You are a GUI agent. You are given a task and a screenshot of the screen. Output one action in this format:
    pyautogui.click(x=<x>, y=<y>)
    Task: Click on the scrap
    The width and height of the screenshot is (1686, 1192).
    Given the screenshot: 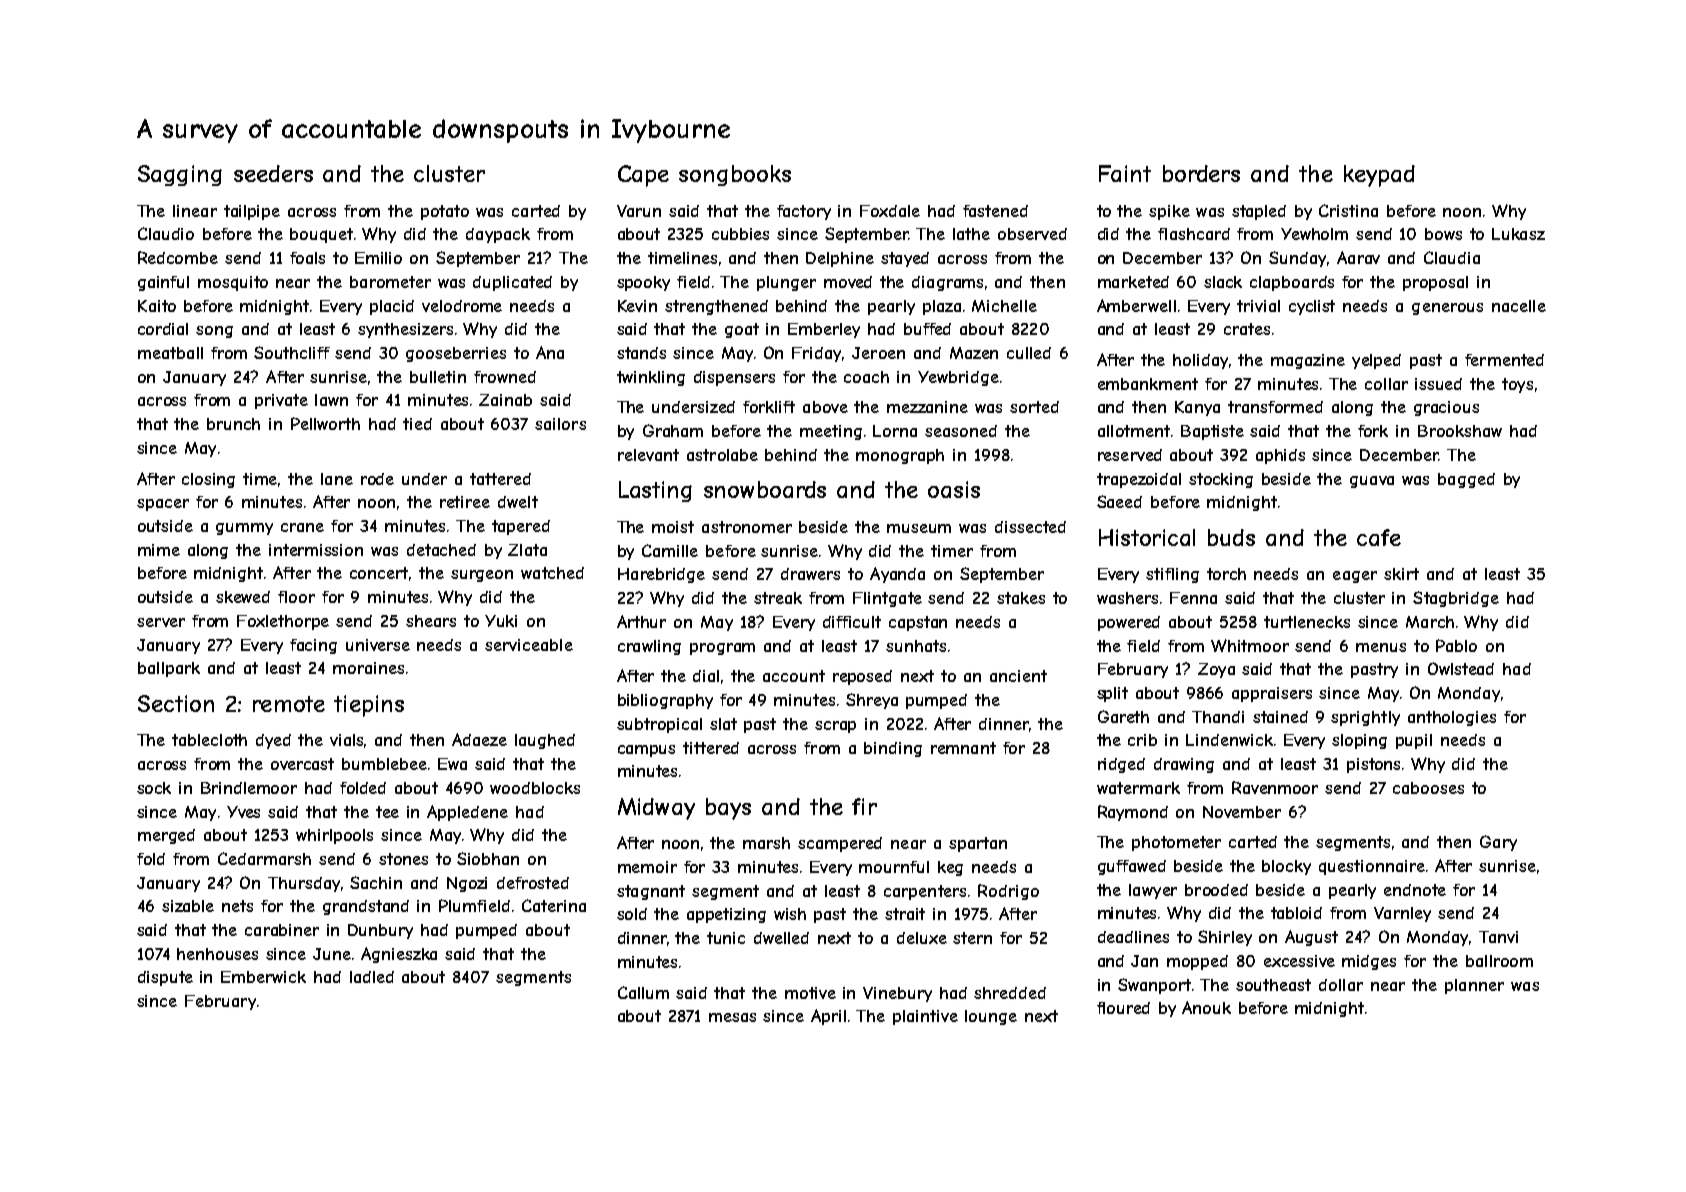 What is the action you would take?
    pyautogui.click(x=835, y=727)
